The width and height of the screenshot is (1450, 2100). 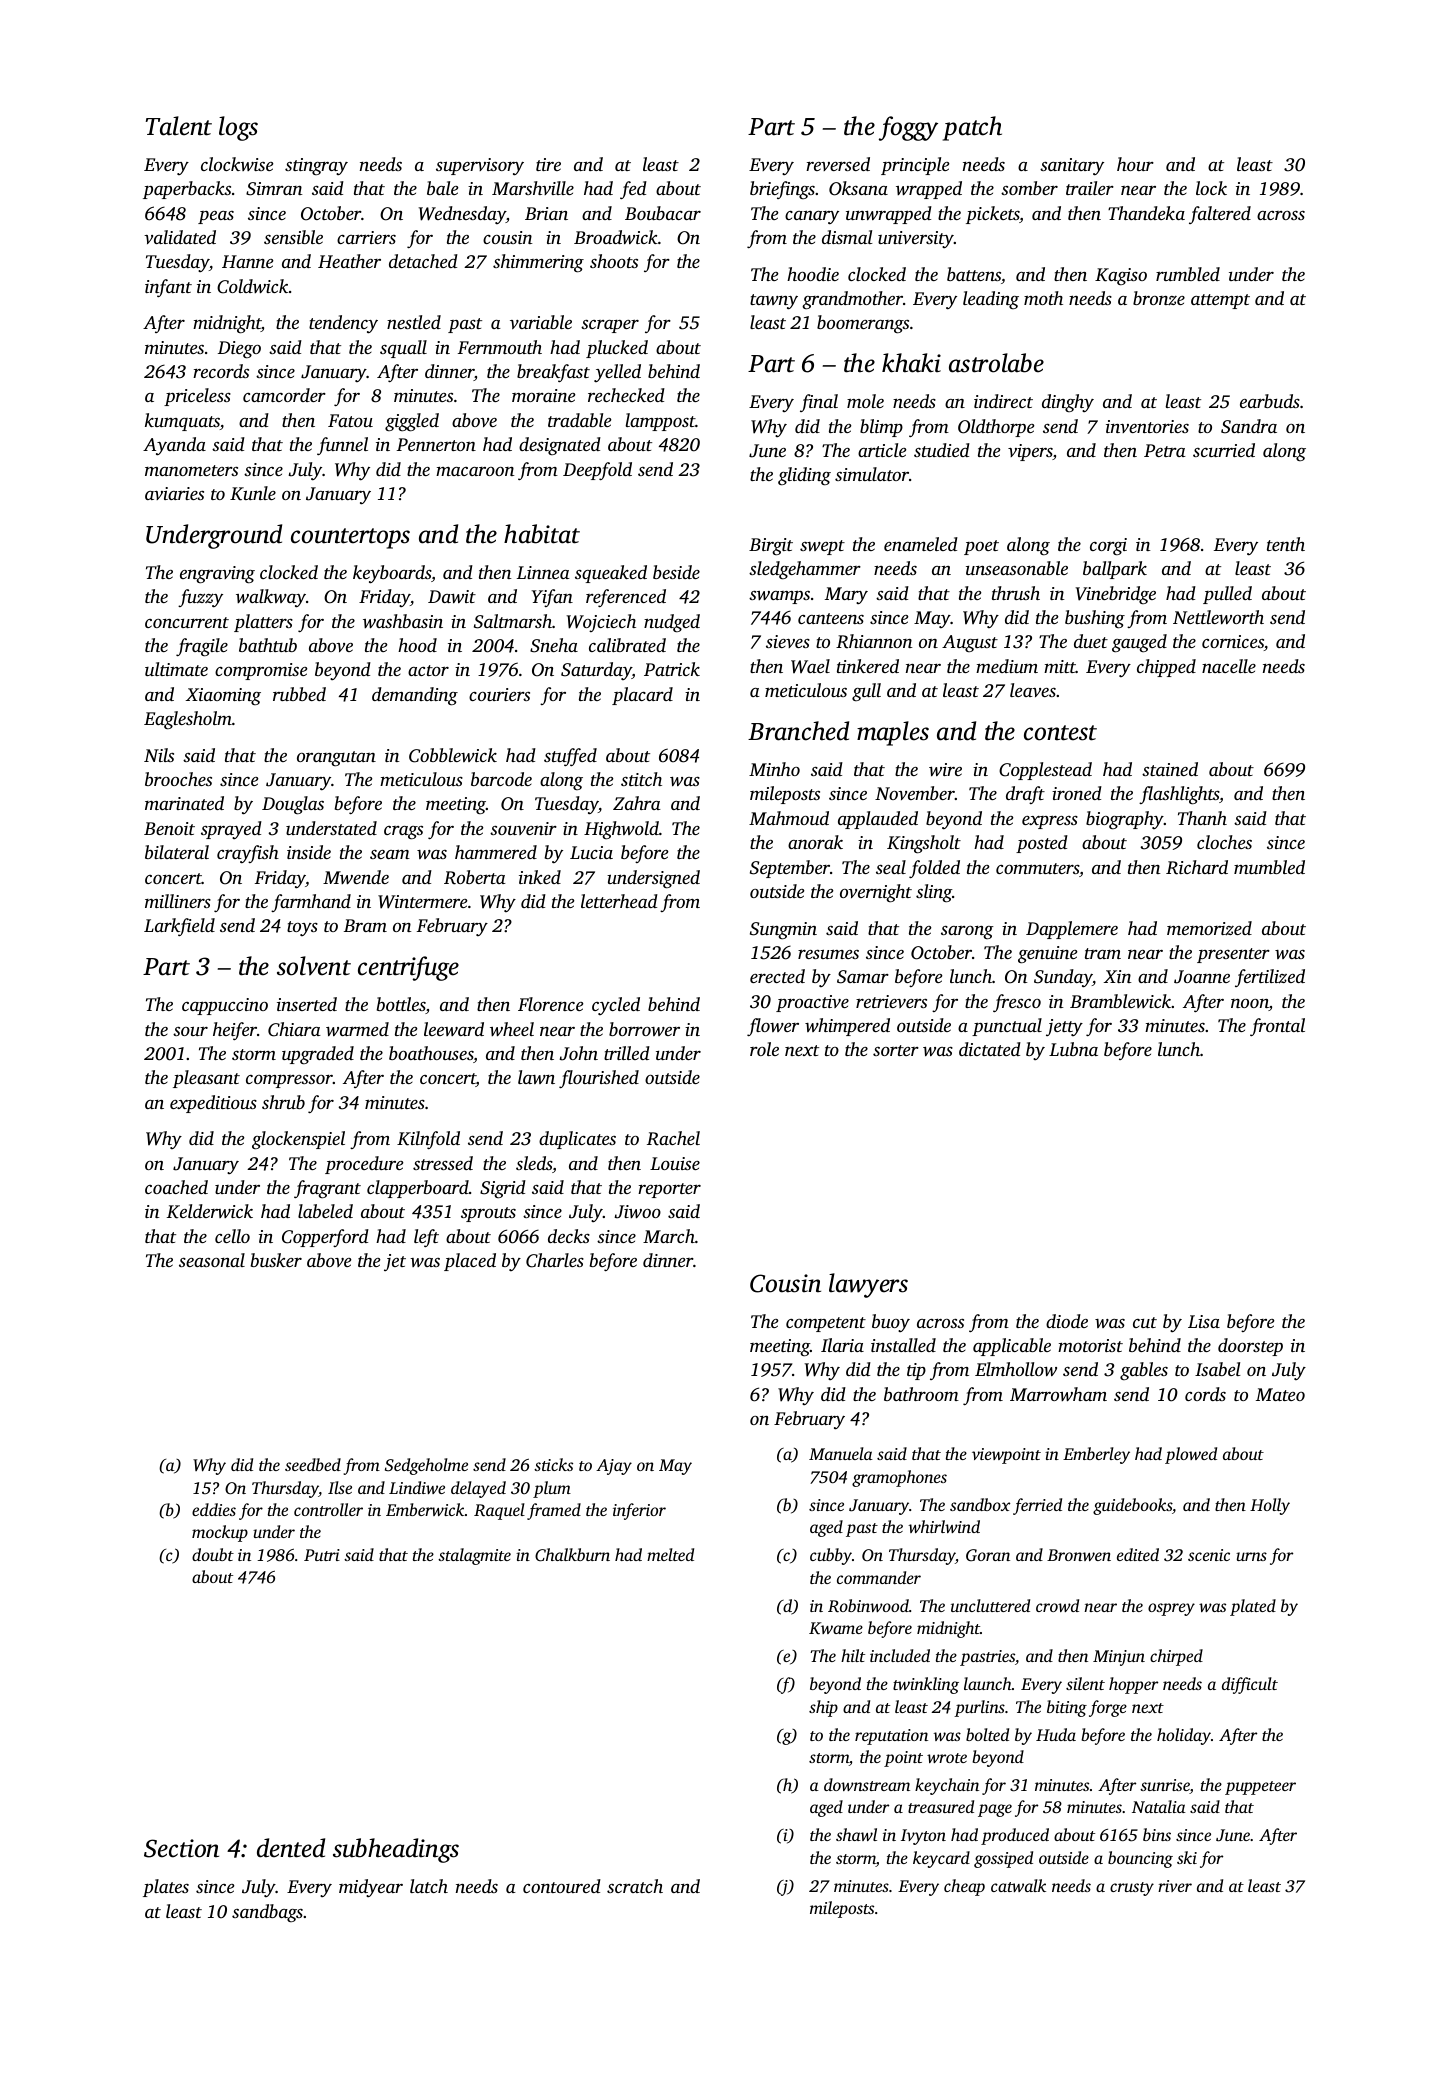 What do you see at coordinates (534, 1163) in the screenshot?
I see `sleds` at bounding box center [534, 1163].
